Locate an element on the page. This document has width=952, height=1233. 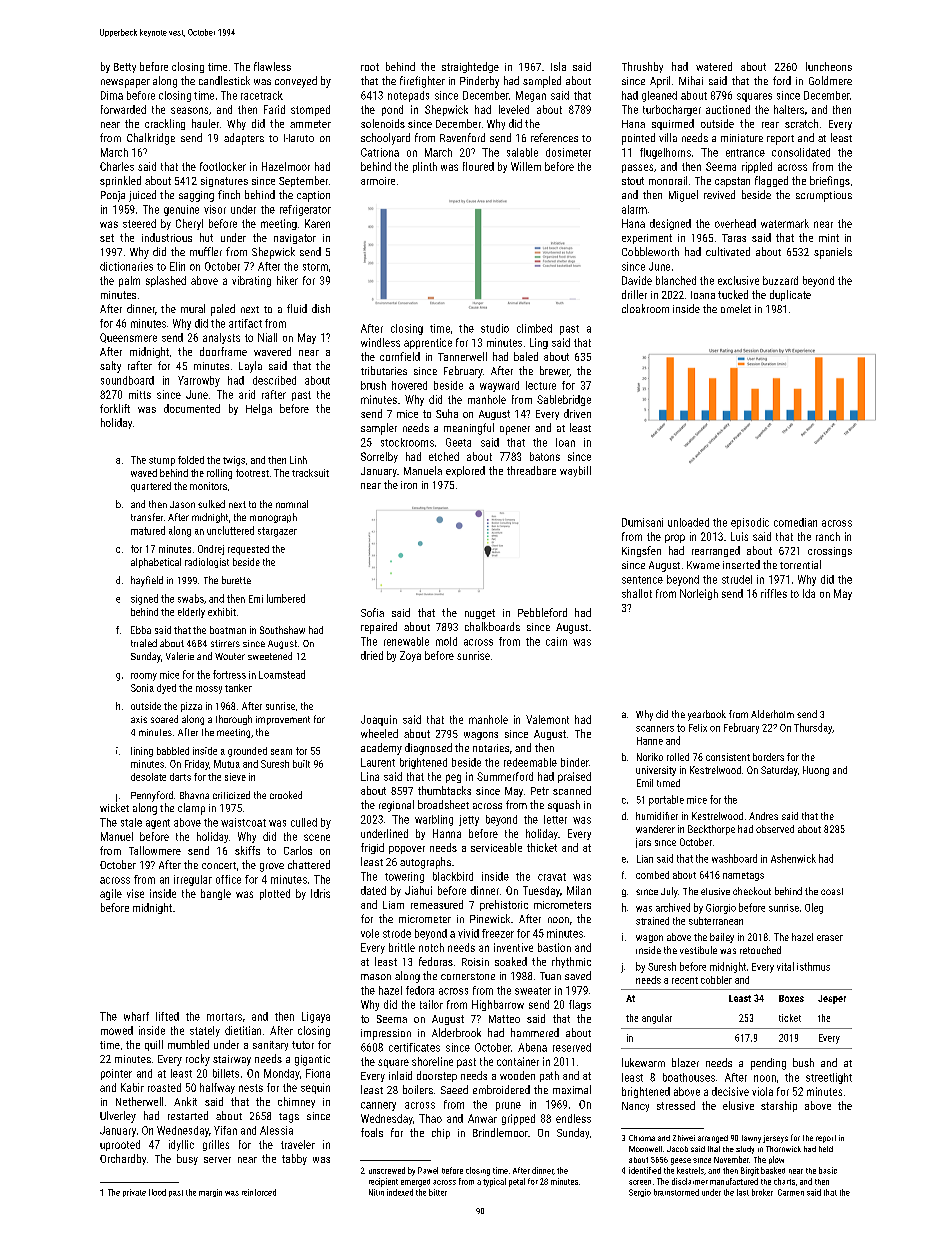
footlocker is located at coordinates (223, 166).
